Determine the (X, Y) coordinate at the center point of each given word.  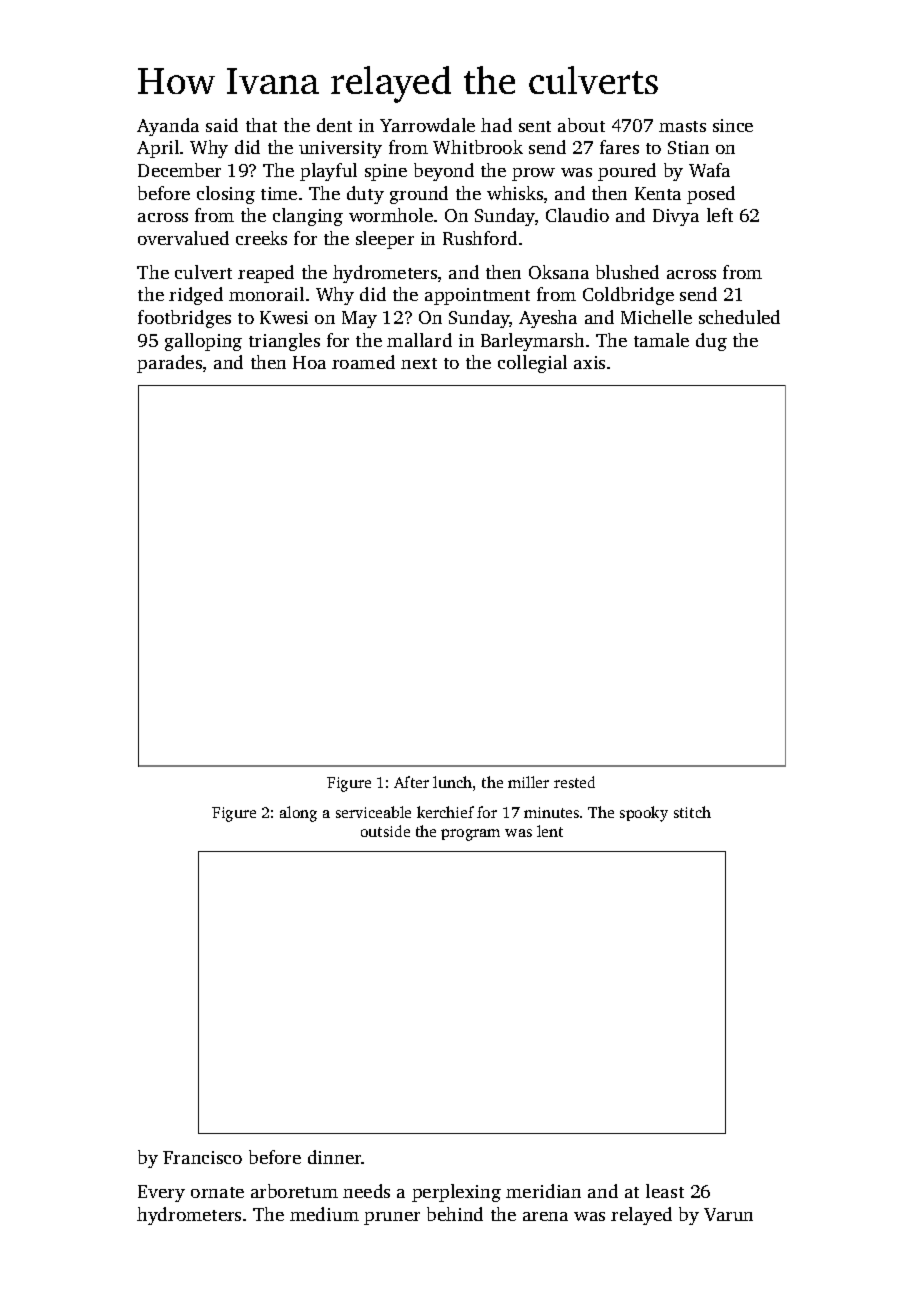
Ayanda (168, 127)
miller (528, 782)
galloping (203, 342)
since (733, 125)
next (419, 363)
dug (711, 342)
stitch (692, 812)
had (496, 125)
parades (169, 364)
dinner (335, 1157)
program (470, 835)
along (298, 814)
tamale (661, 340)
